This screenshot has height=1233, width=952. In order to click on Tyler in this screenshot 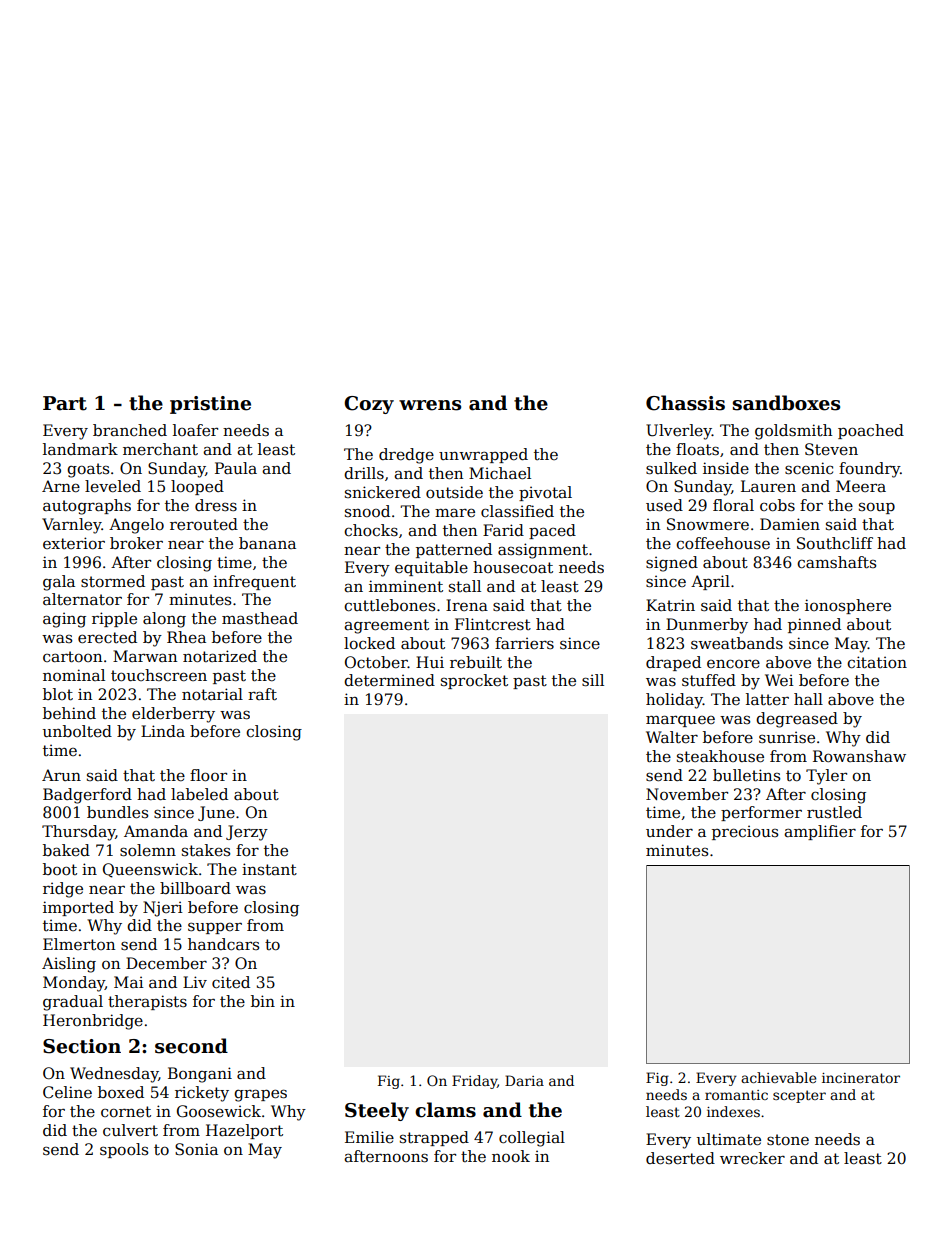, I will do `click(826, 777)`.
